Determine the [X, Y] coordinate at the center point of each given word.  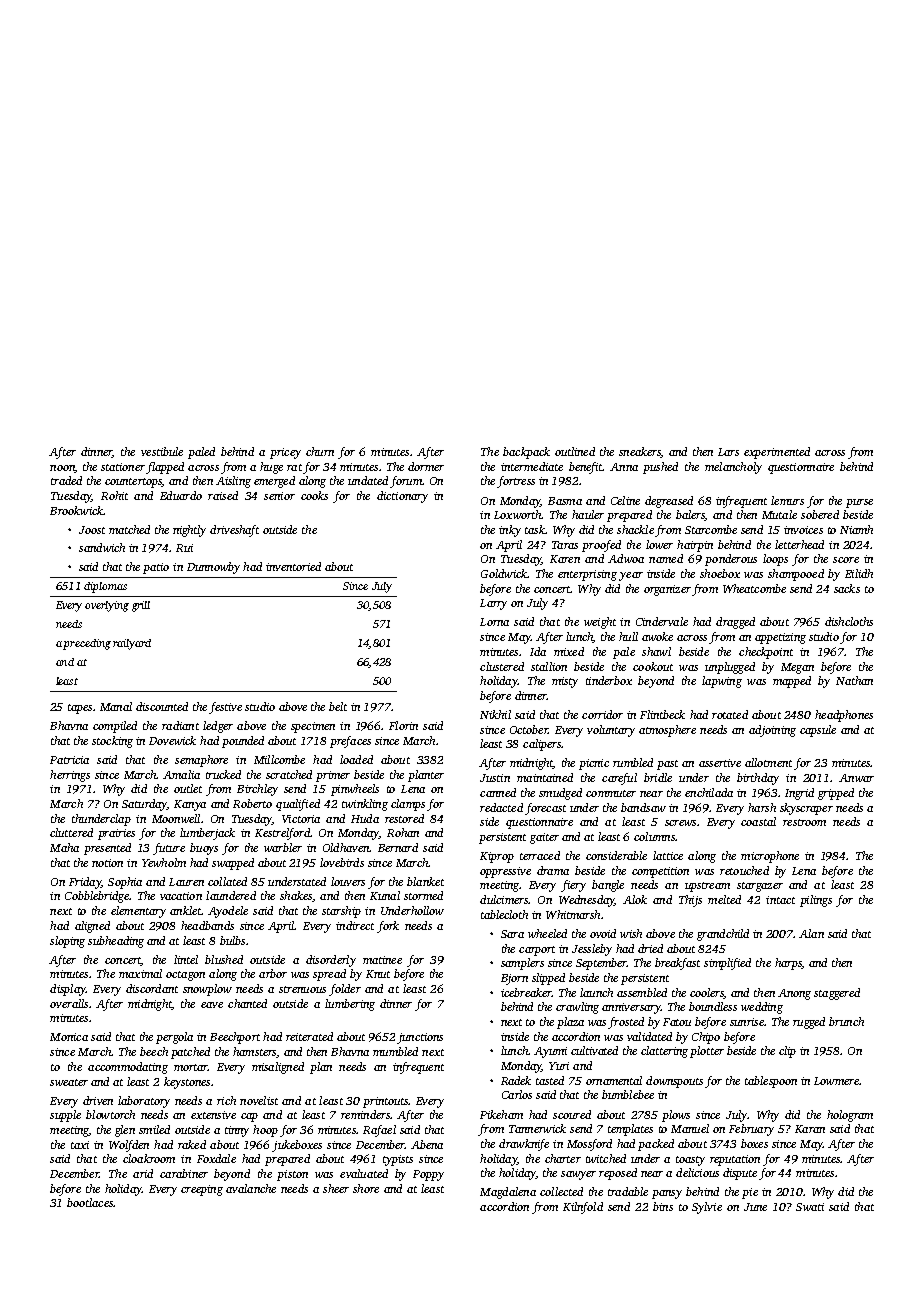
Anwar [856, 778]
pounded [243, 742]
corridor [602, 714]
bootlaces [90, 1202]
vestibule [162, 451]
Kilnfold [583, 1208]
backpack [526, 453]
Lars [728, 452]
